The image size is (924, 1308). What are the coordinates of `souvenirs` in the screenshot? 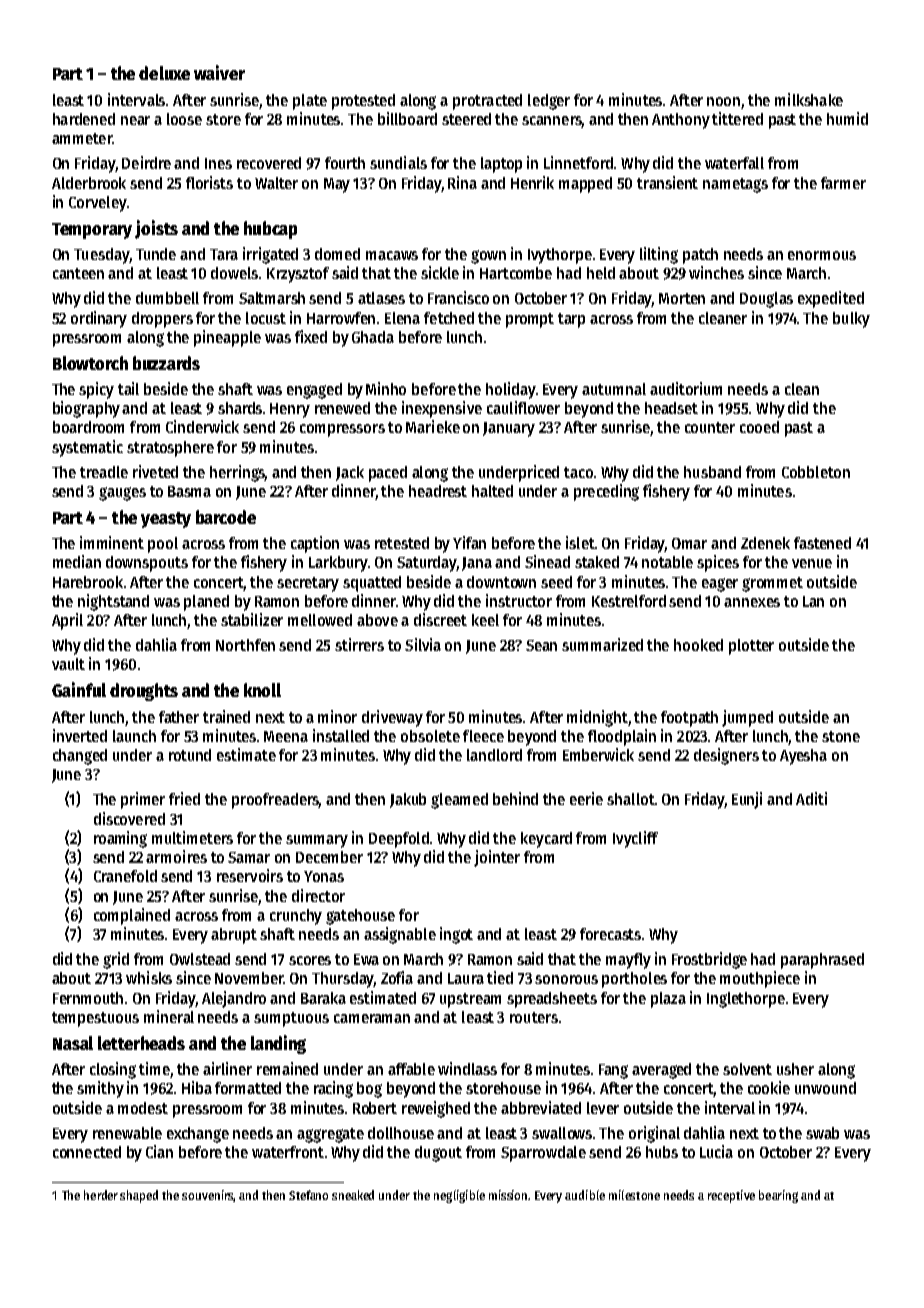 It's located at (208, 1196).
